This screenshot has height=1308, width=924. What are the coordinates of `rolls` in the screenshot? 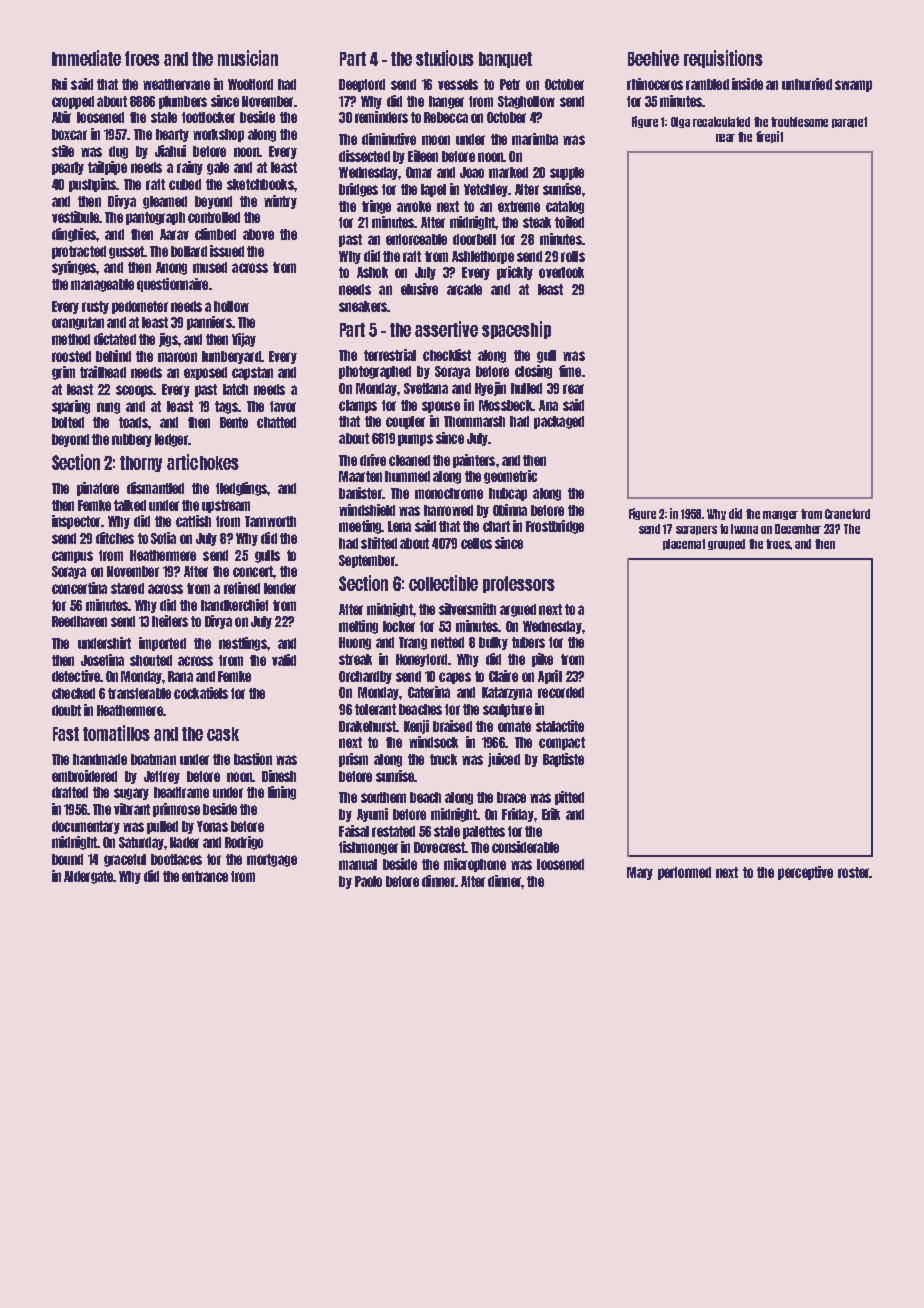 It's located at (573, 256).
